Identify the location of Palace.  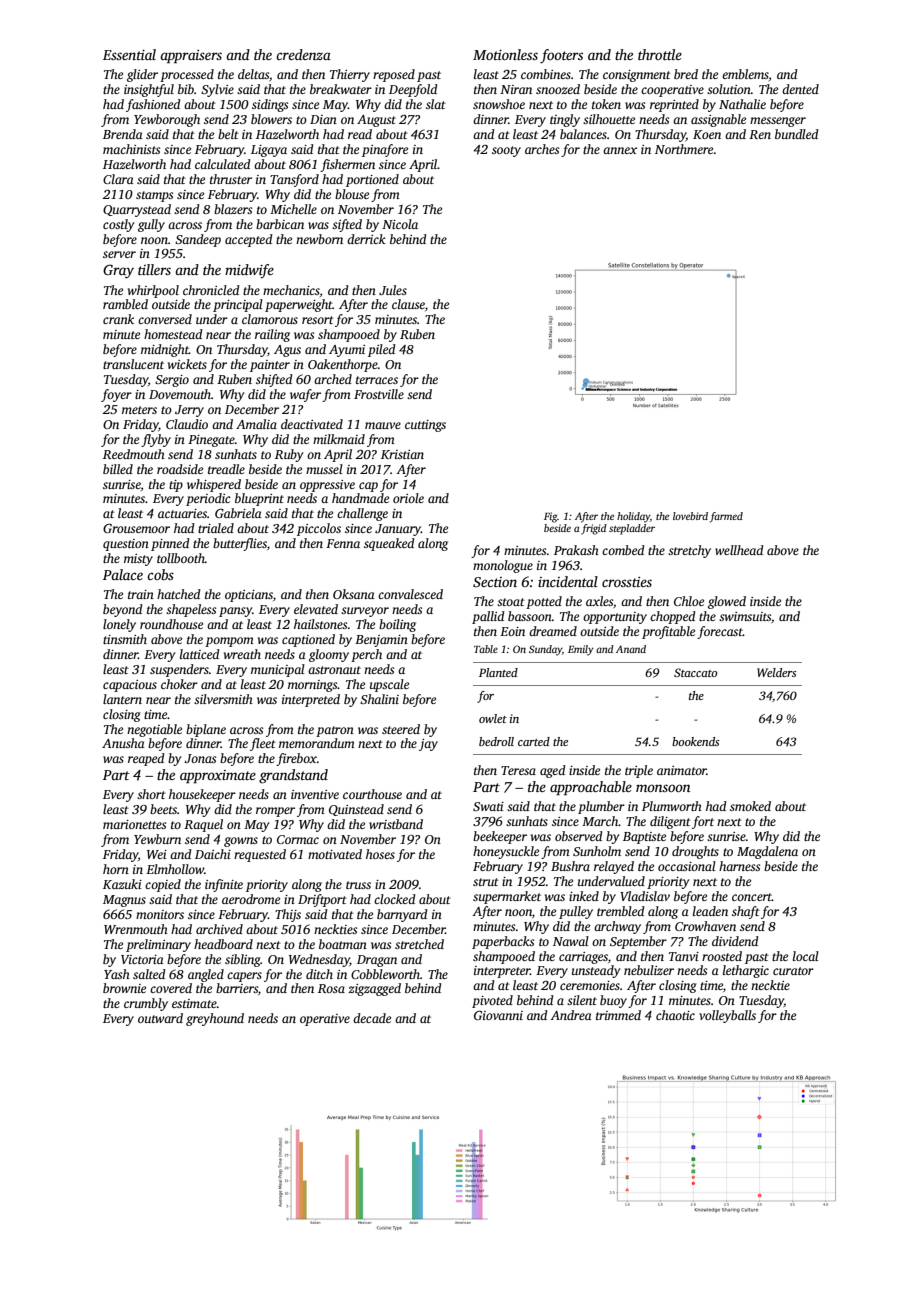
(123, 574).
